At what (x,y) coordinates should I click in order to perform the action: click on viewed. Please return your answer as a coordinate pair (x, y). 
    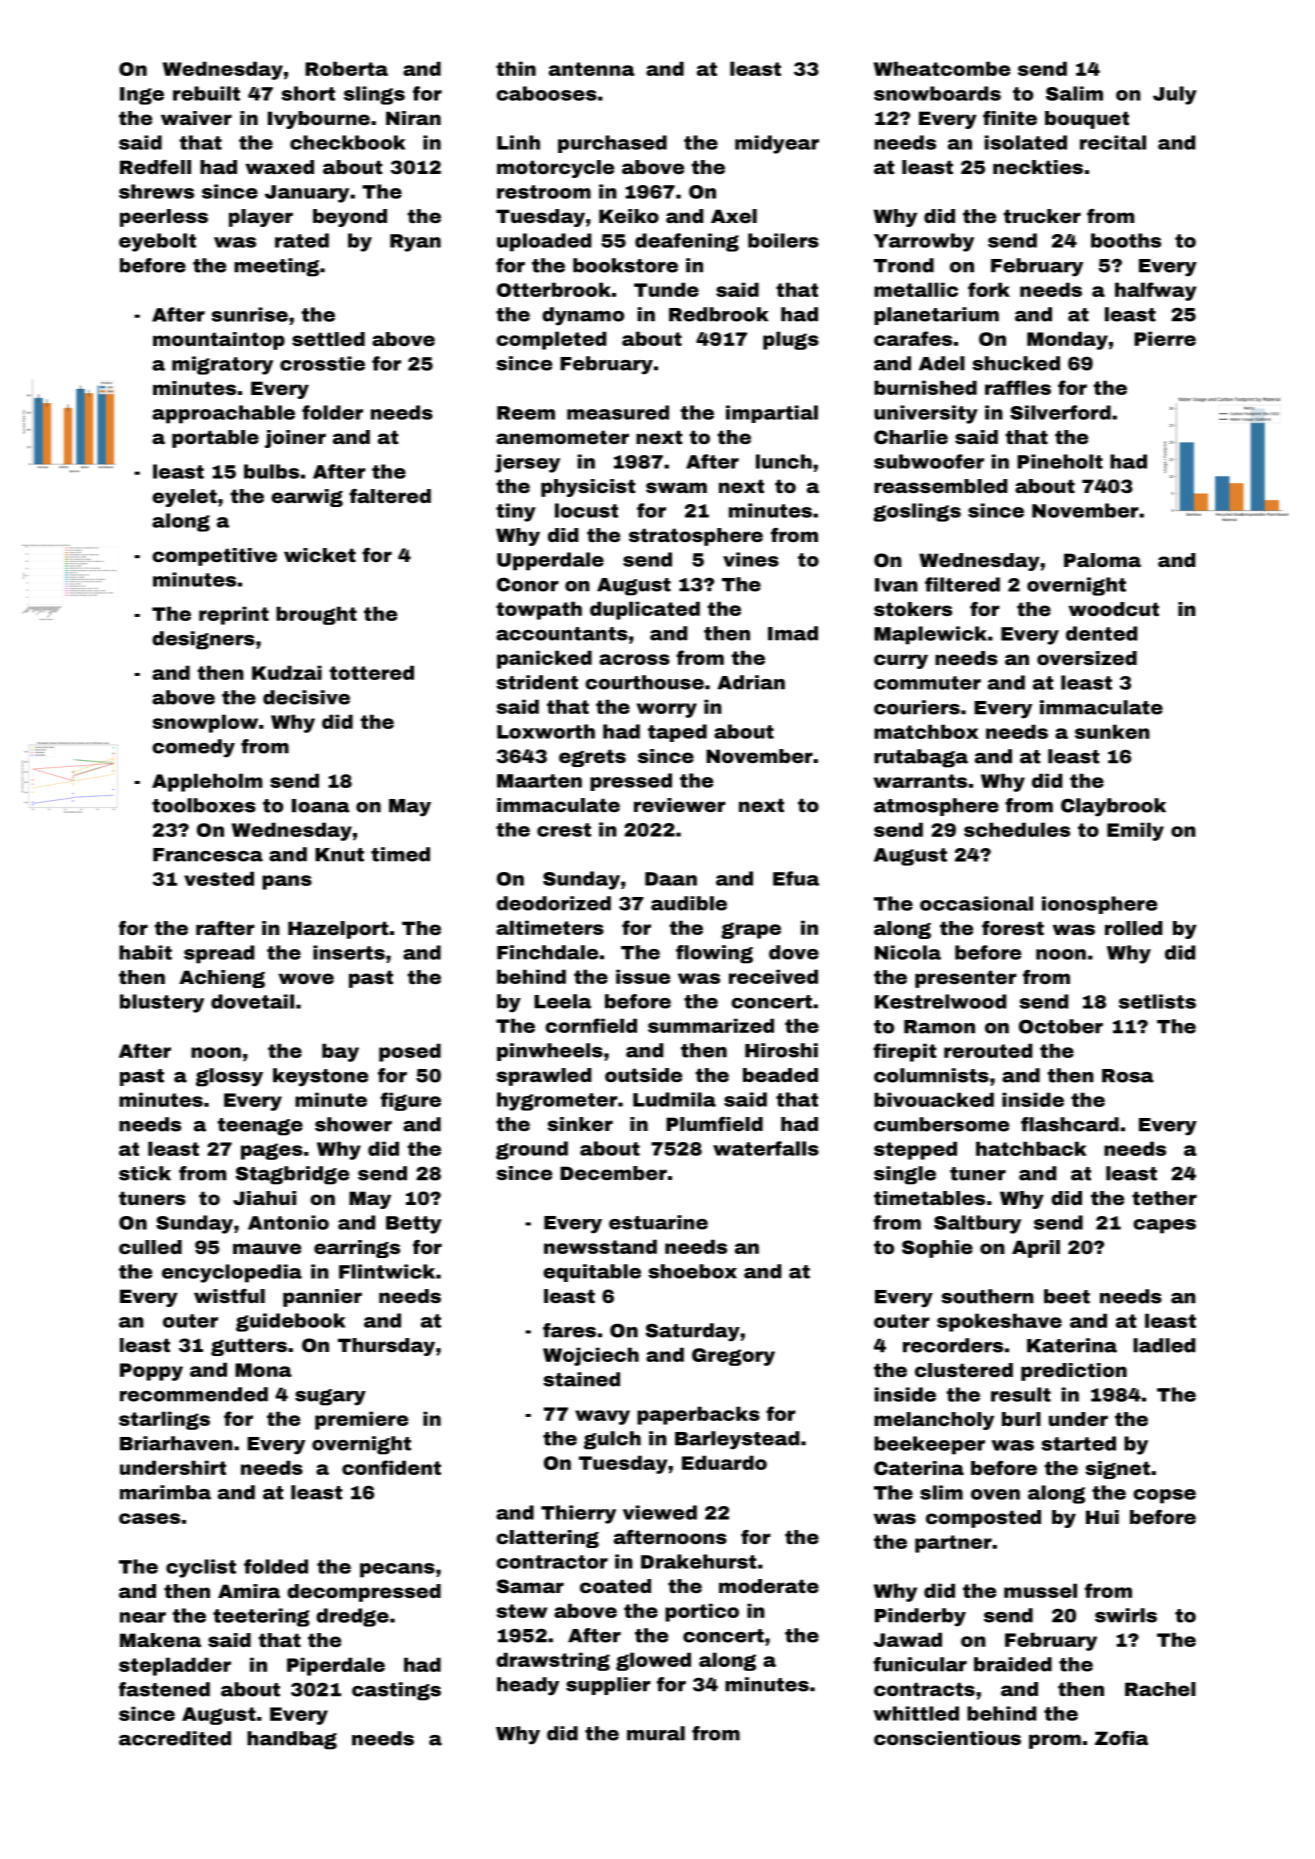
    Looking at the image, I should click on (660, 1512).
